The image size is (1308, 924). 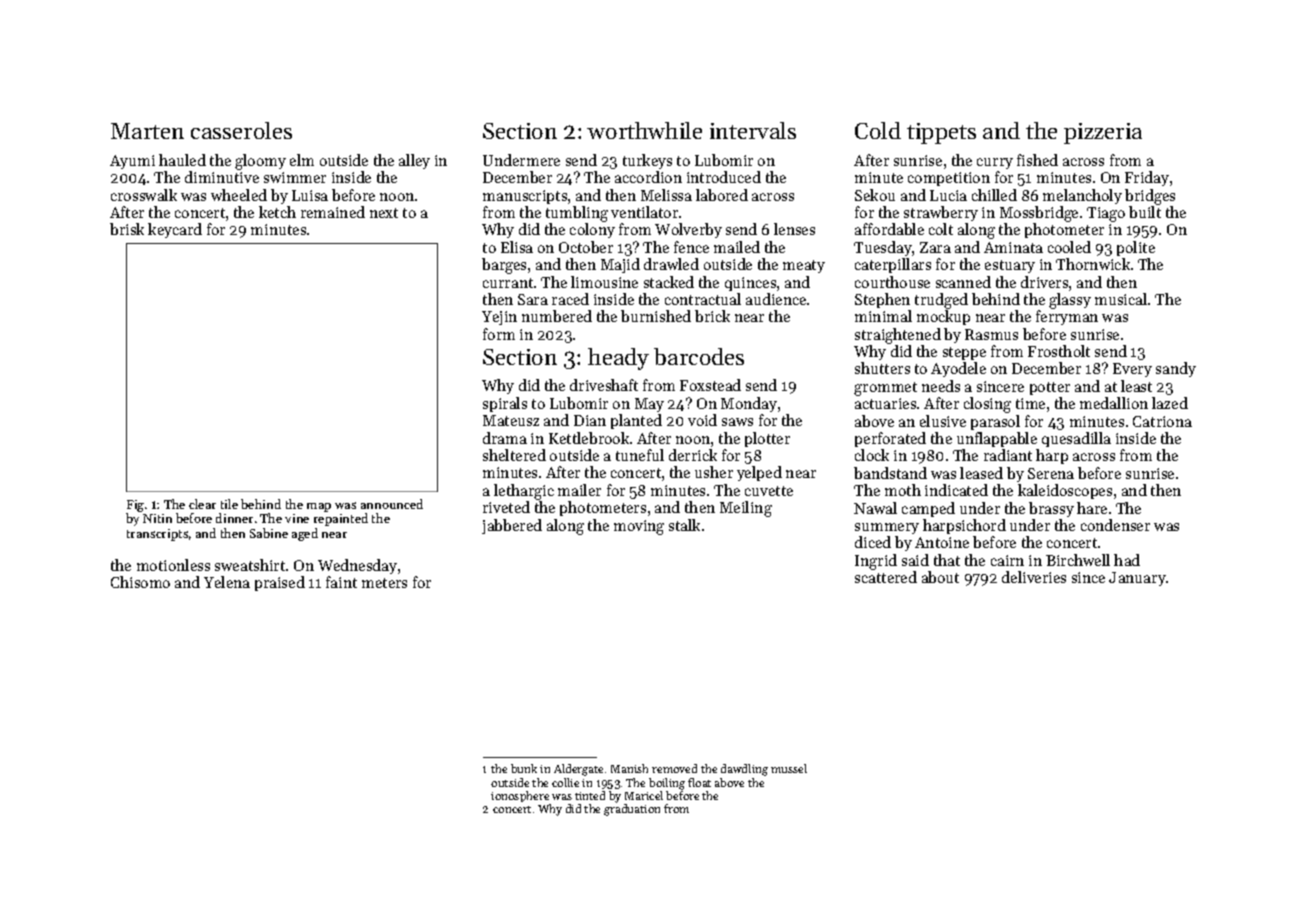 What do you see at coordinates (229, 504) in the image?
I see `tile` at bounding box center [229, 504].
